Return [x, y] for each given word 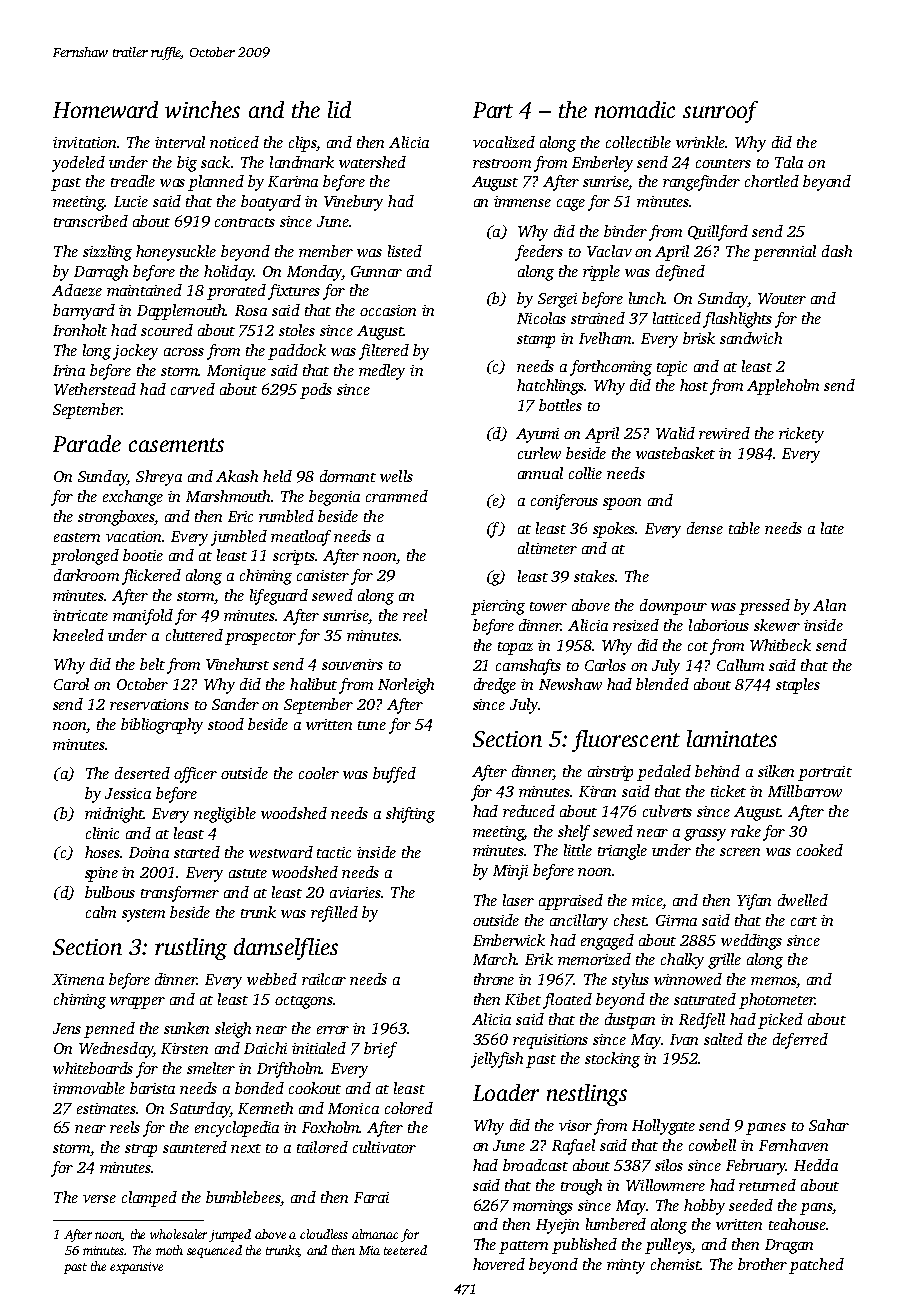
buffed [394, 775]
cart [804, 921]
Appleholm [783, 387]
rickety [801, 435]
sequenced [214, 1251]
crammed [397, 496]
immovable [89, 1088]
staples [798, 686]
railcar [324, 979]
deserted [142, 773]
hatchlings [550, 387]
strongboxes [116, 518]
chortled [772, 181]
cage [571, 205]
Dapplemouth [181, 312]
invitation [84, 142]
